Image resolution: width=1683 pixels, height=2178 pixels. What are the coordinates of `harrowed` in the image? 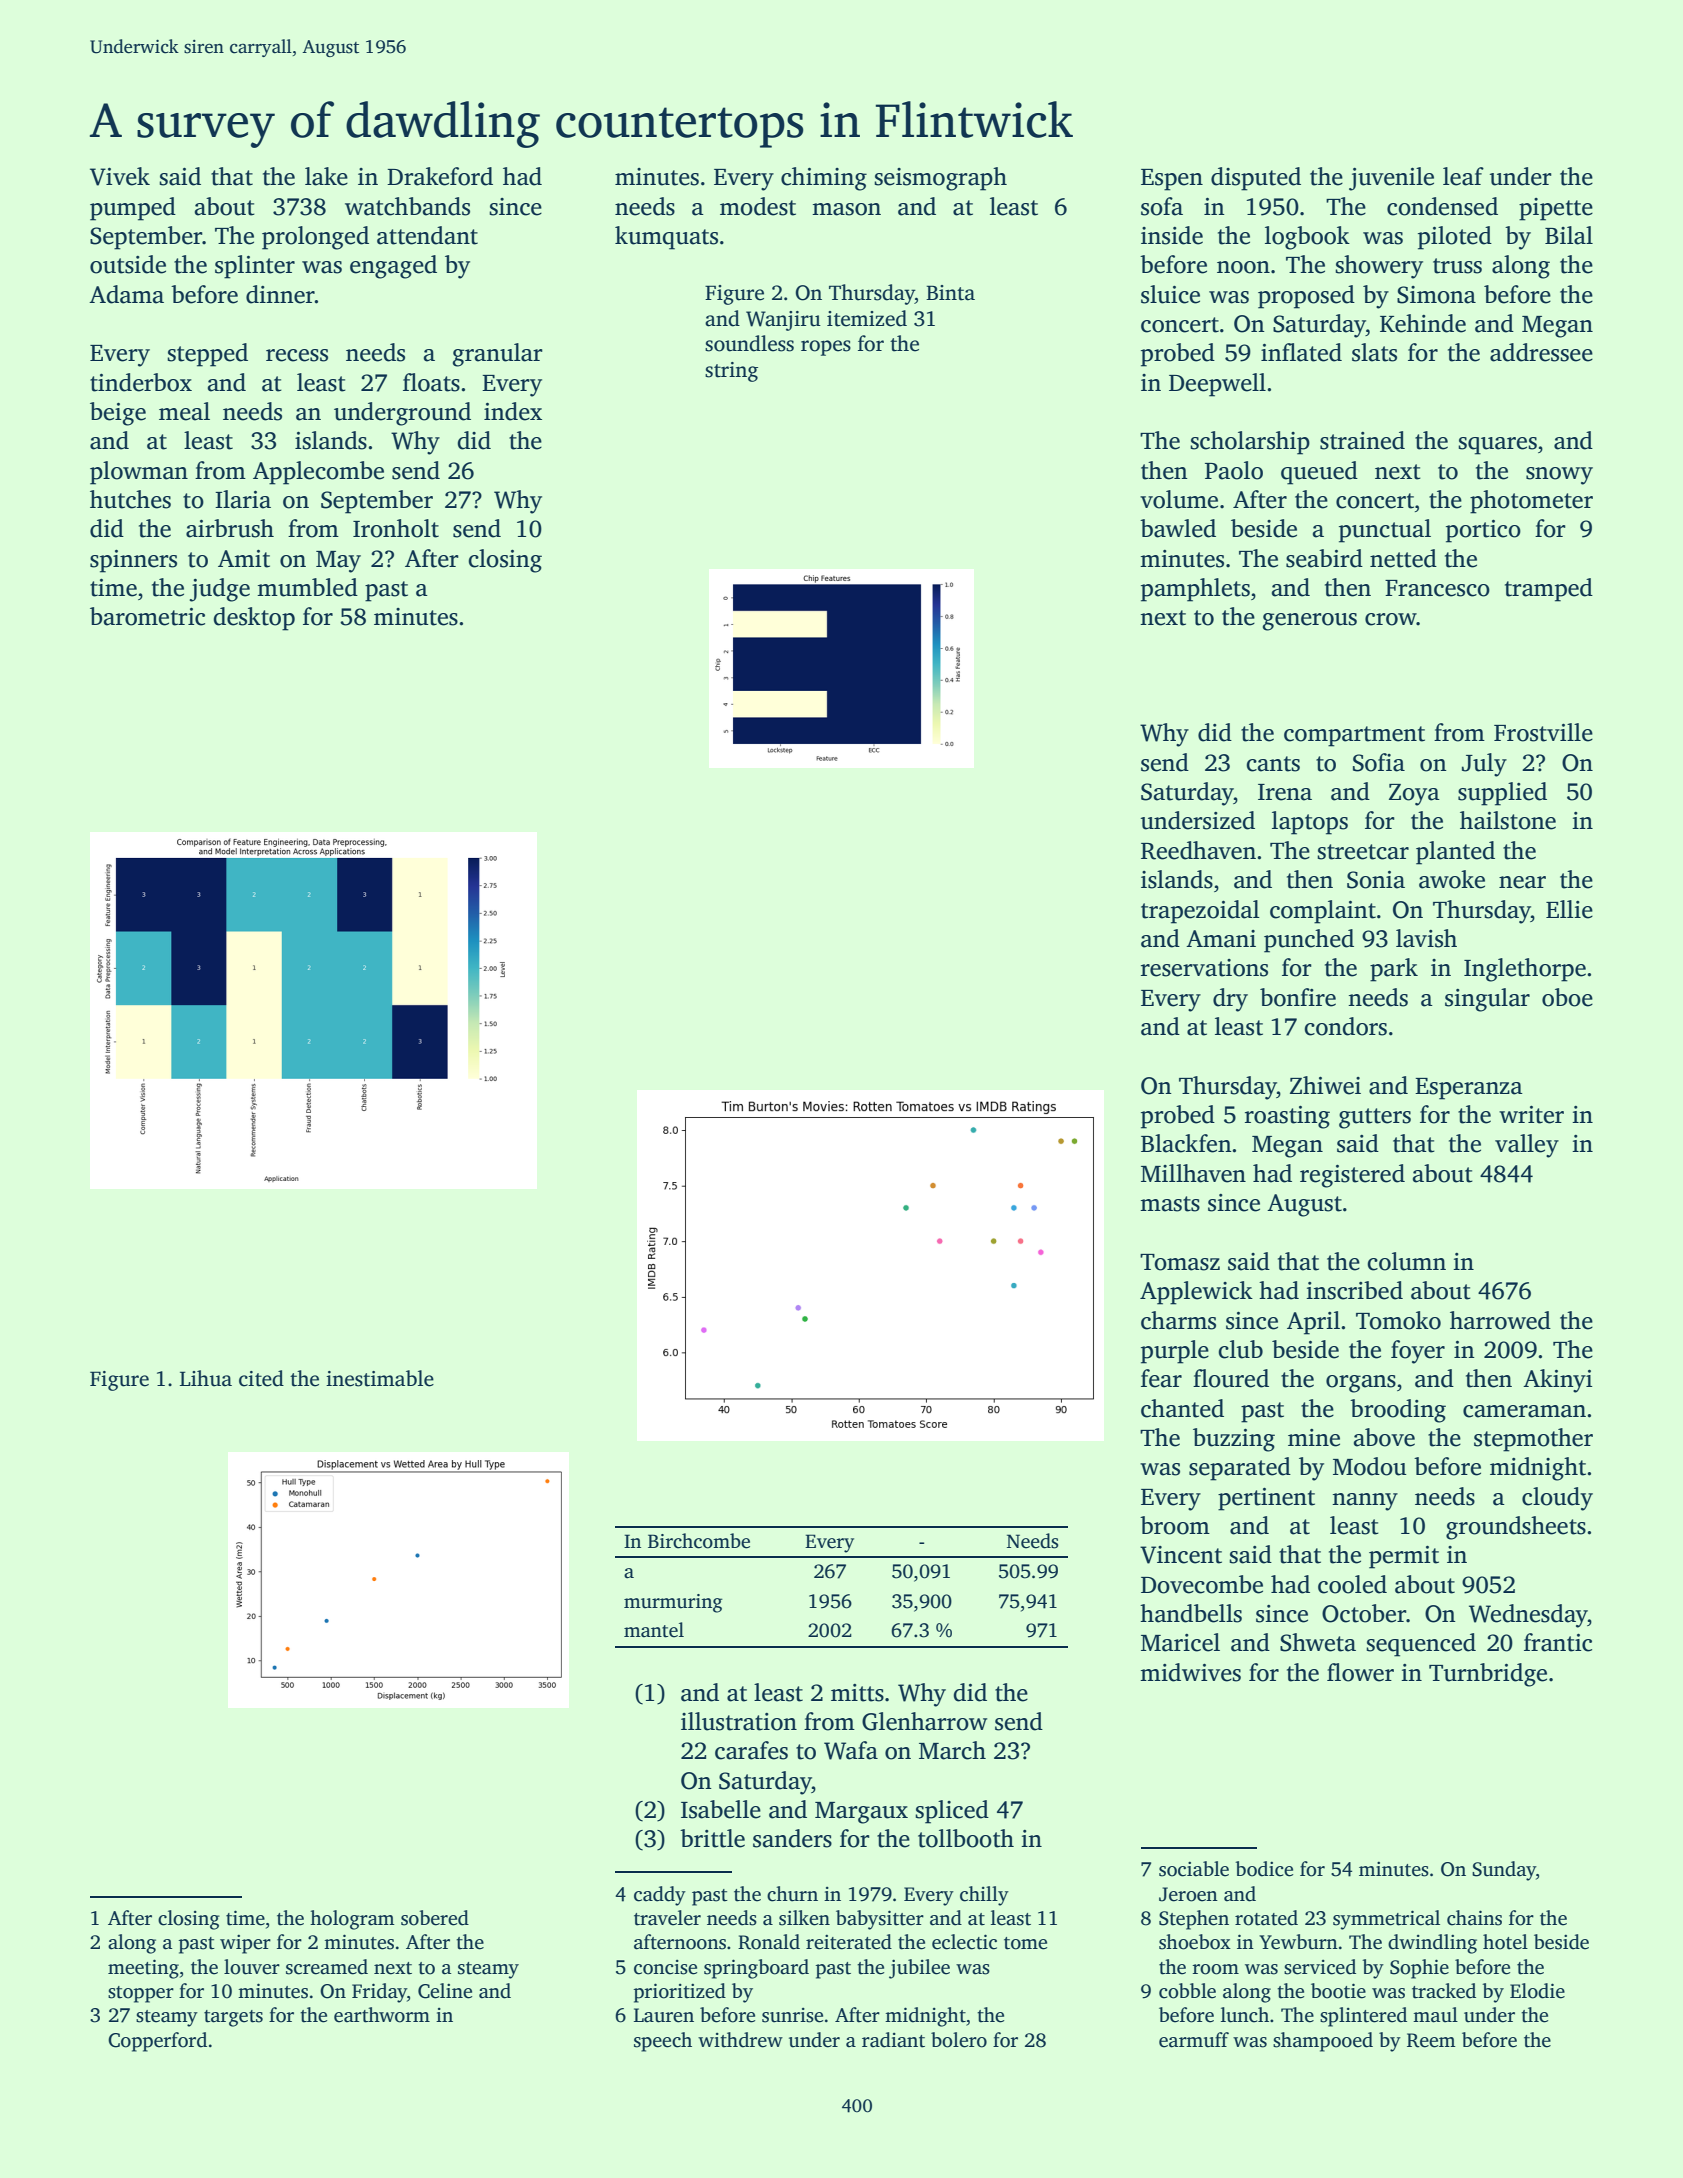 It's located at (1500, 1320).
